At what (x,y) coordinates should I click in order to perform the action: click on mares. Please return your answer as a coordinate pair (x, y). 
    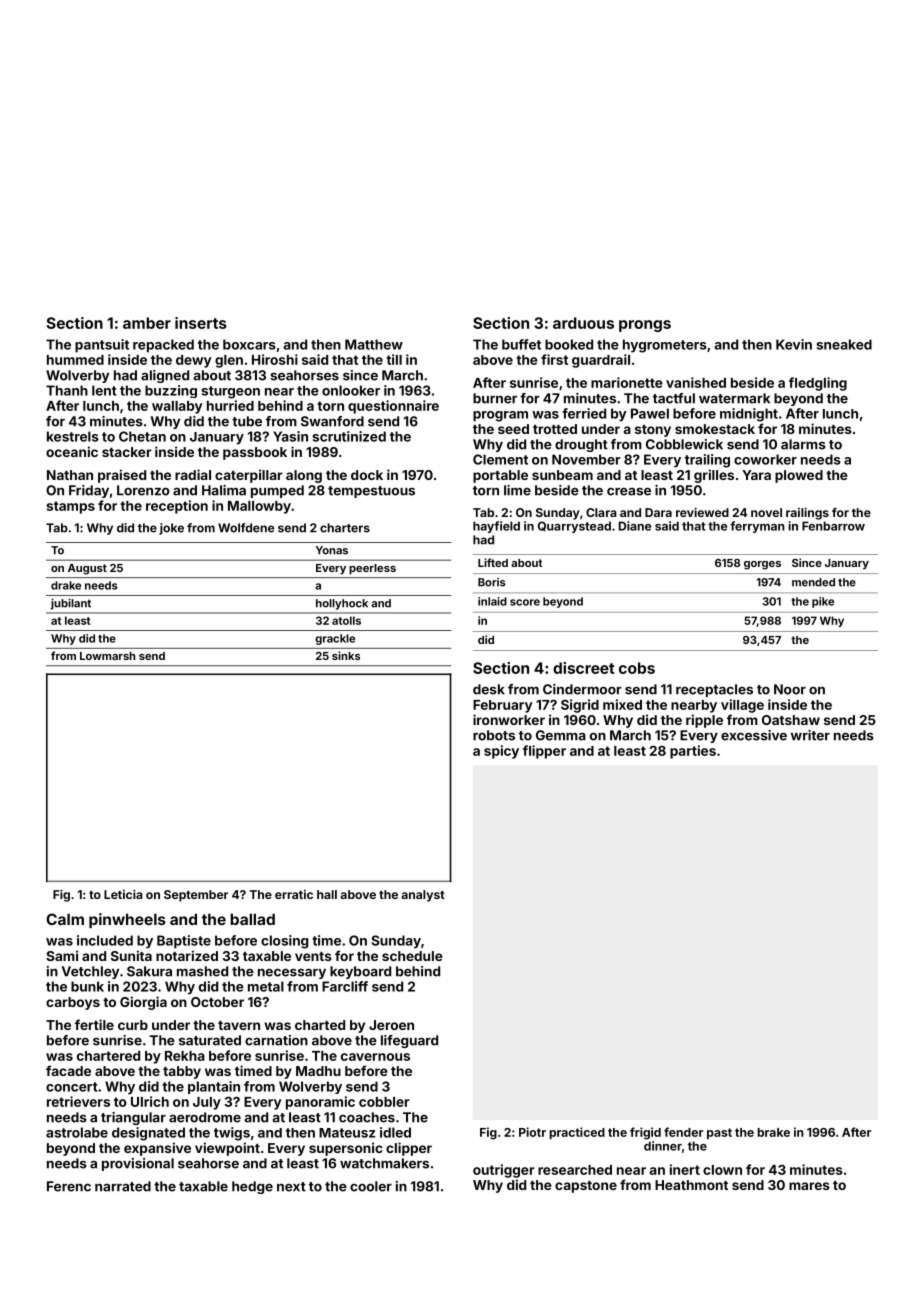
    Looking at the image, I should click on (809, 1186).
